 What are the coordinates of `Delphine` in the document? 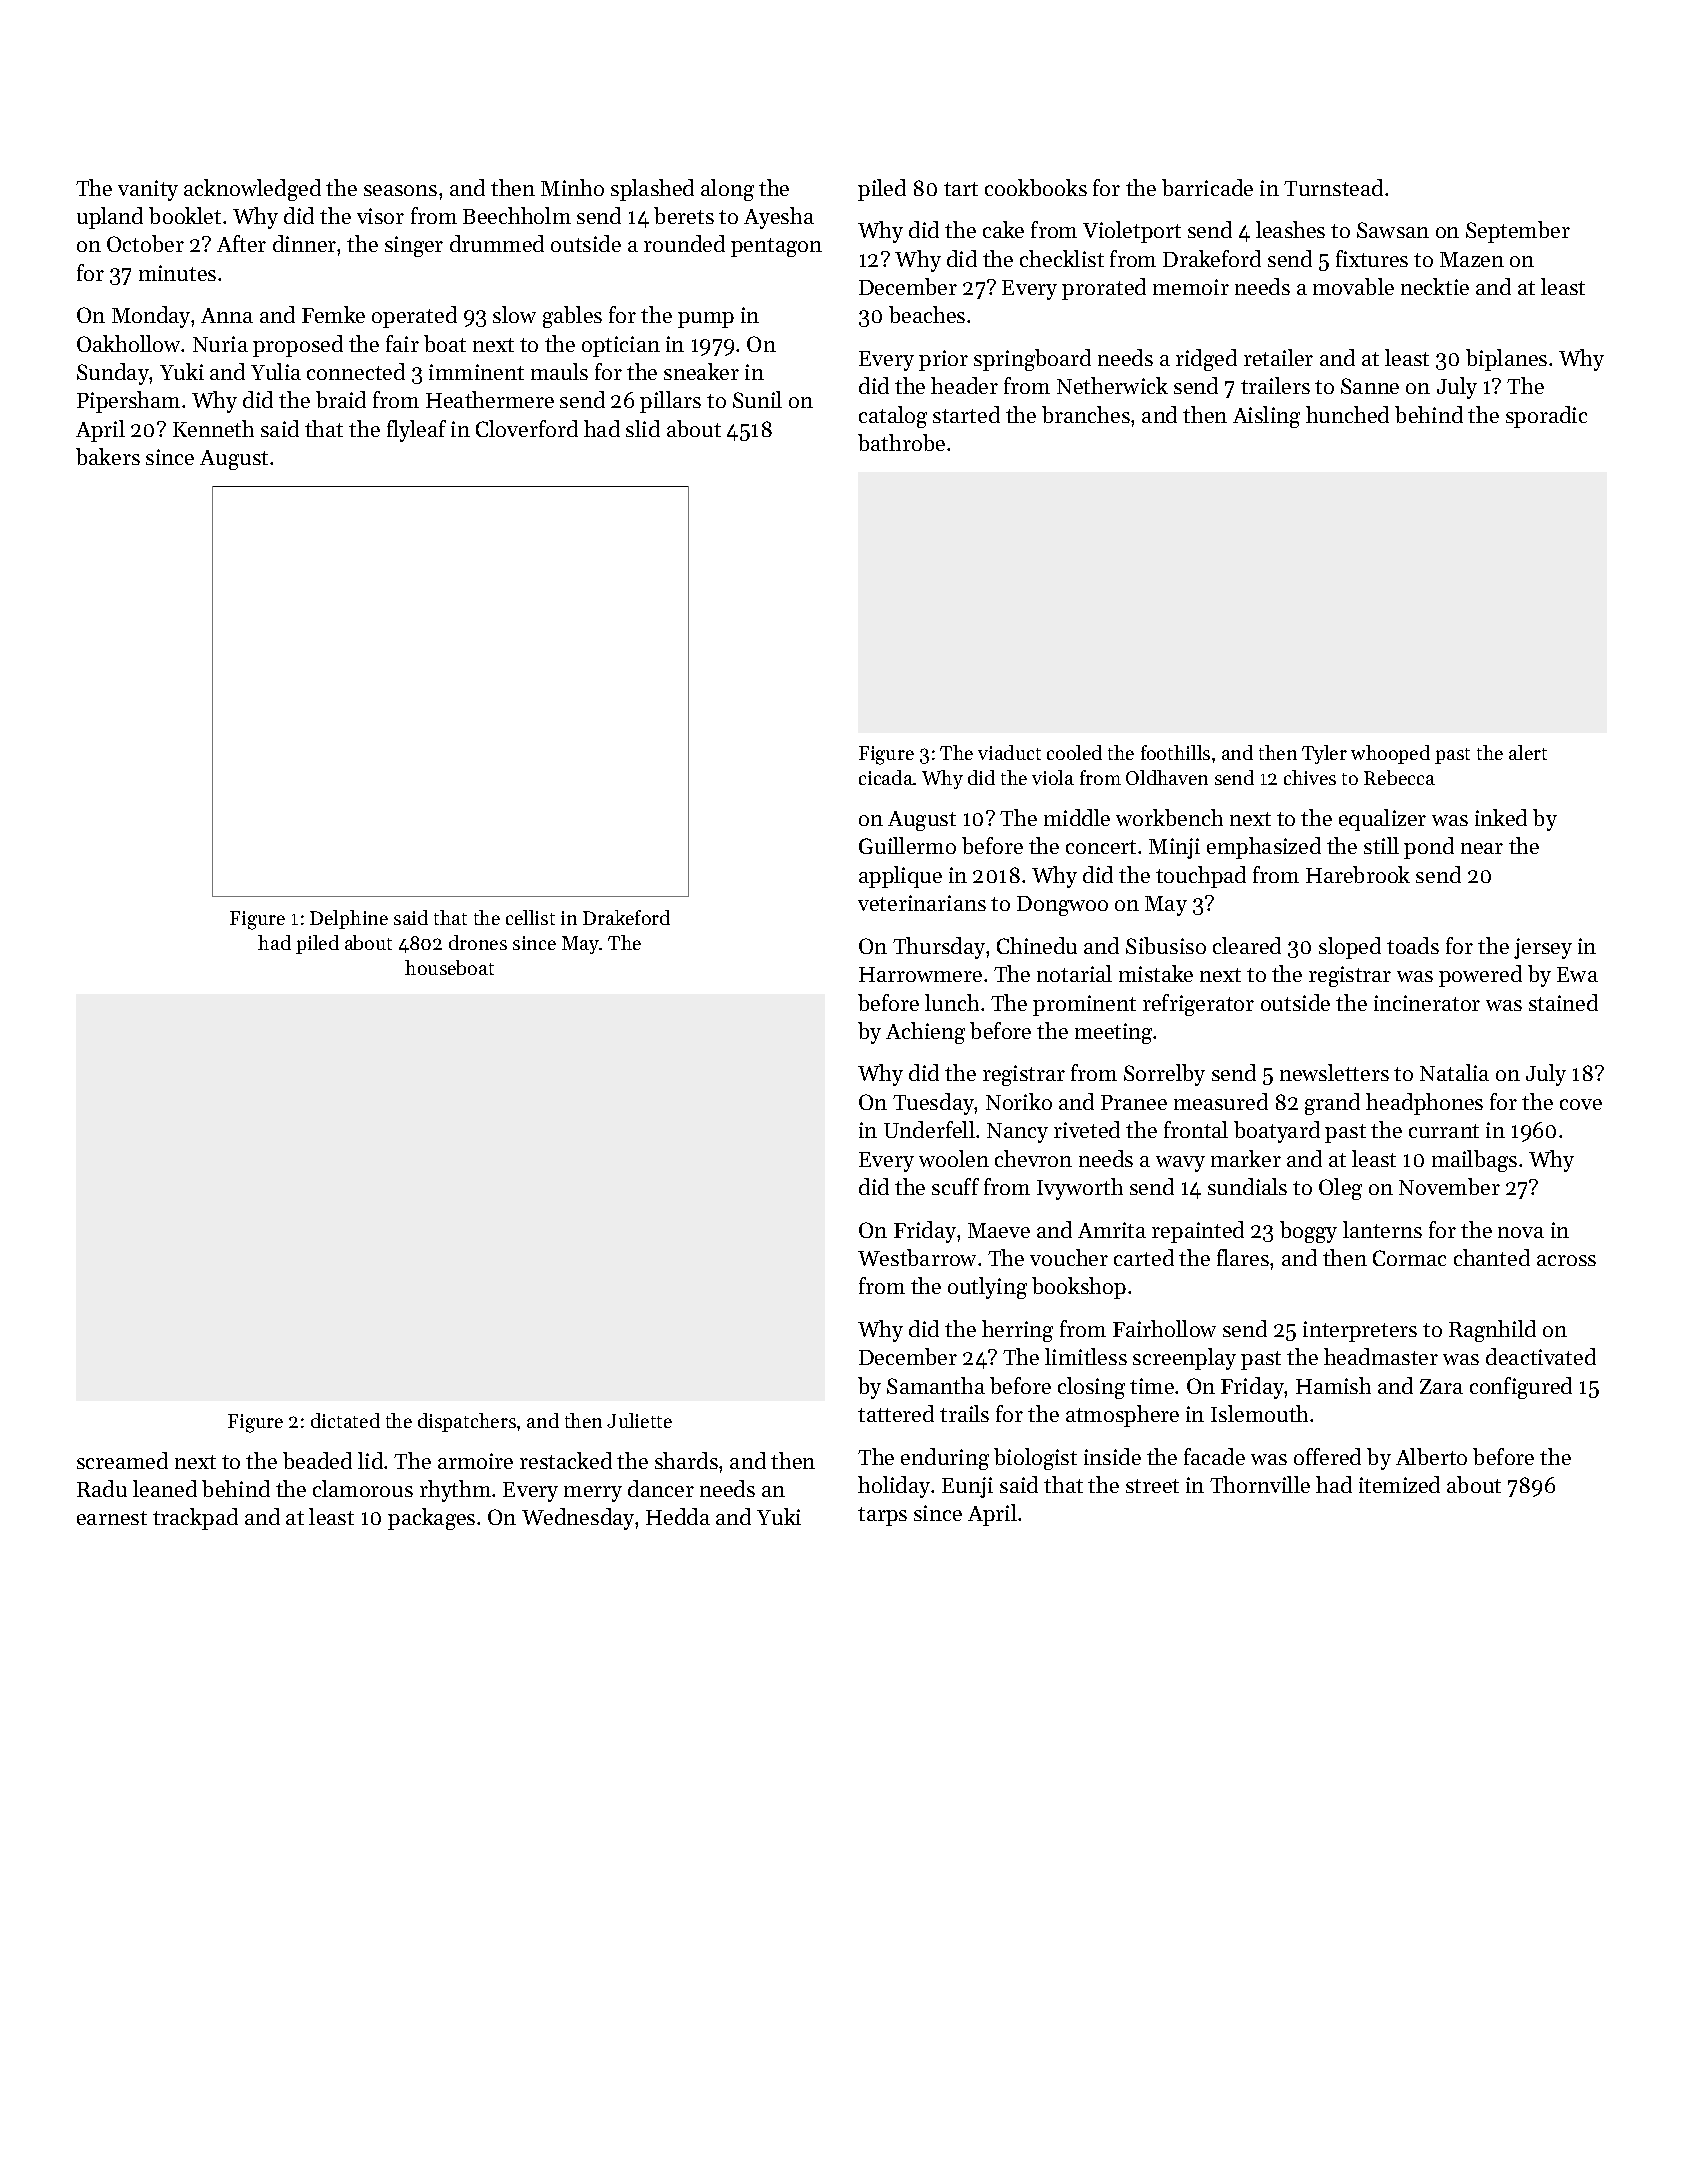 It's located at (349, 919).
